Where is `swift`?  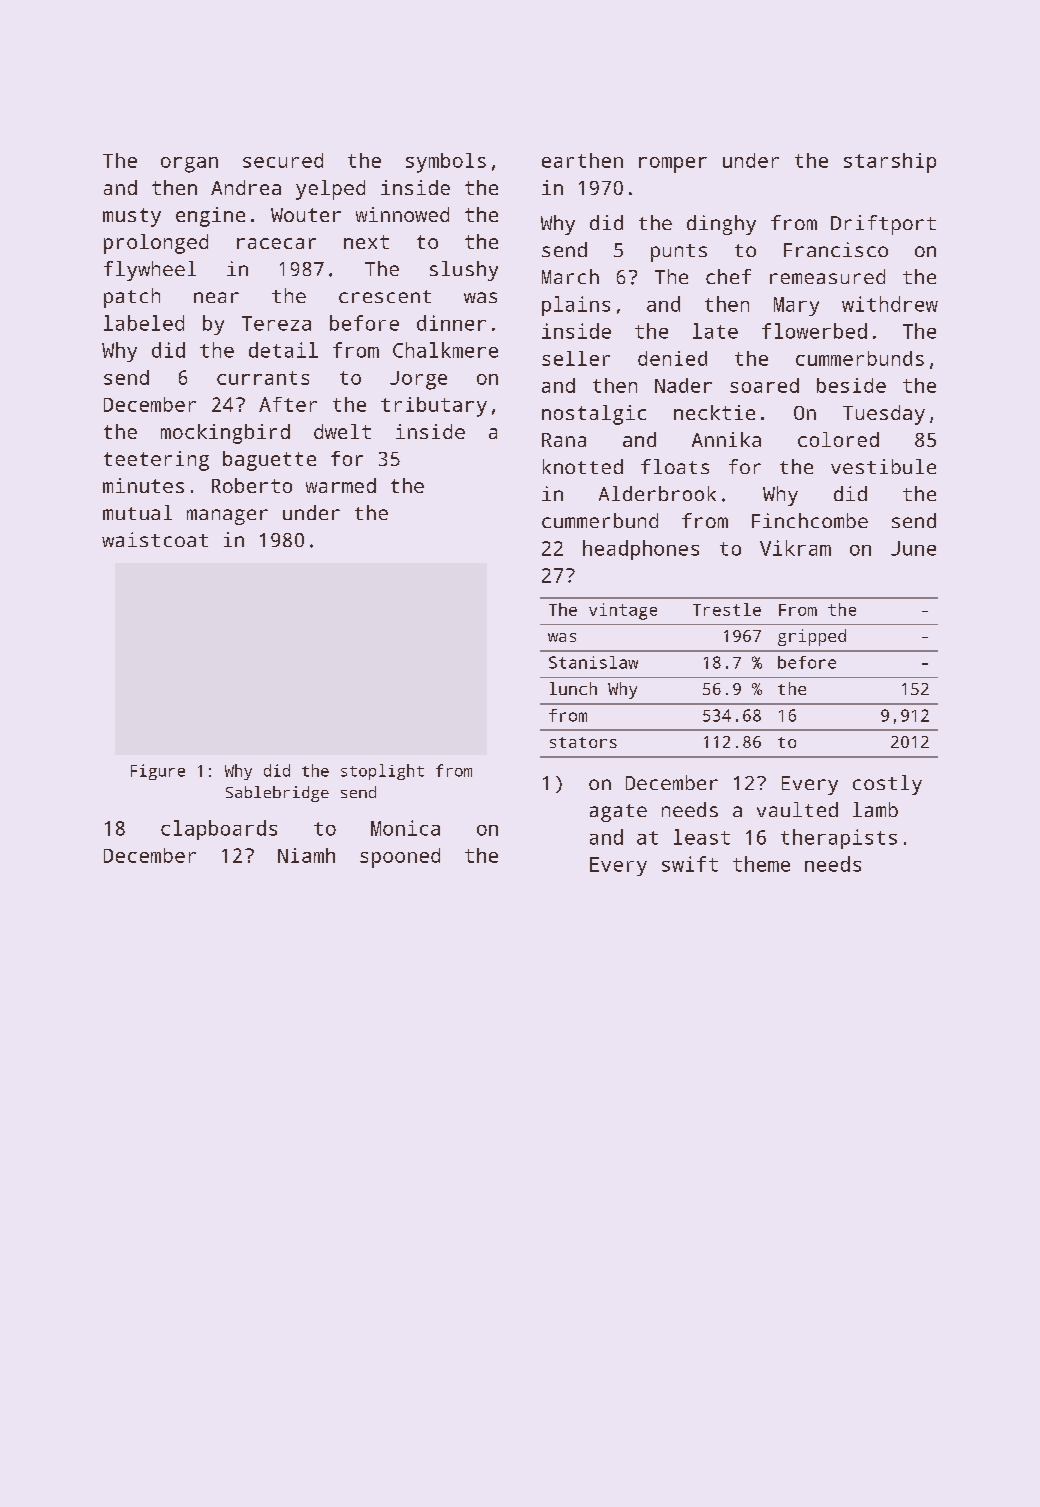 swift is located at coordinates (690, 864).
